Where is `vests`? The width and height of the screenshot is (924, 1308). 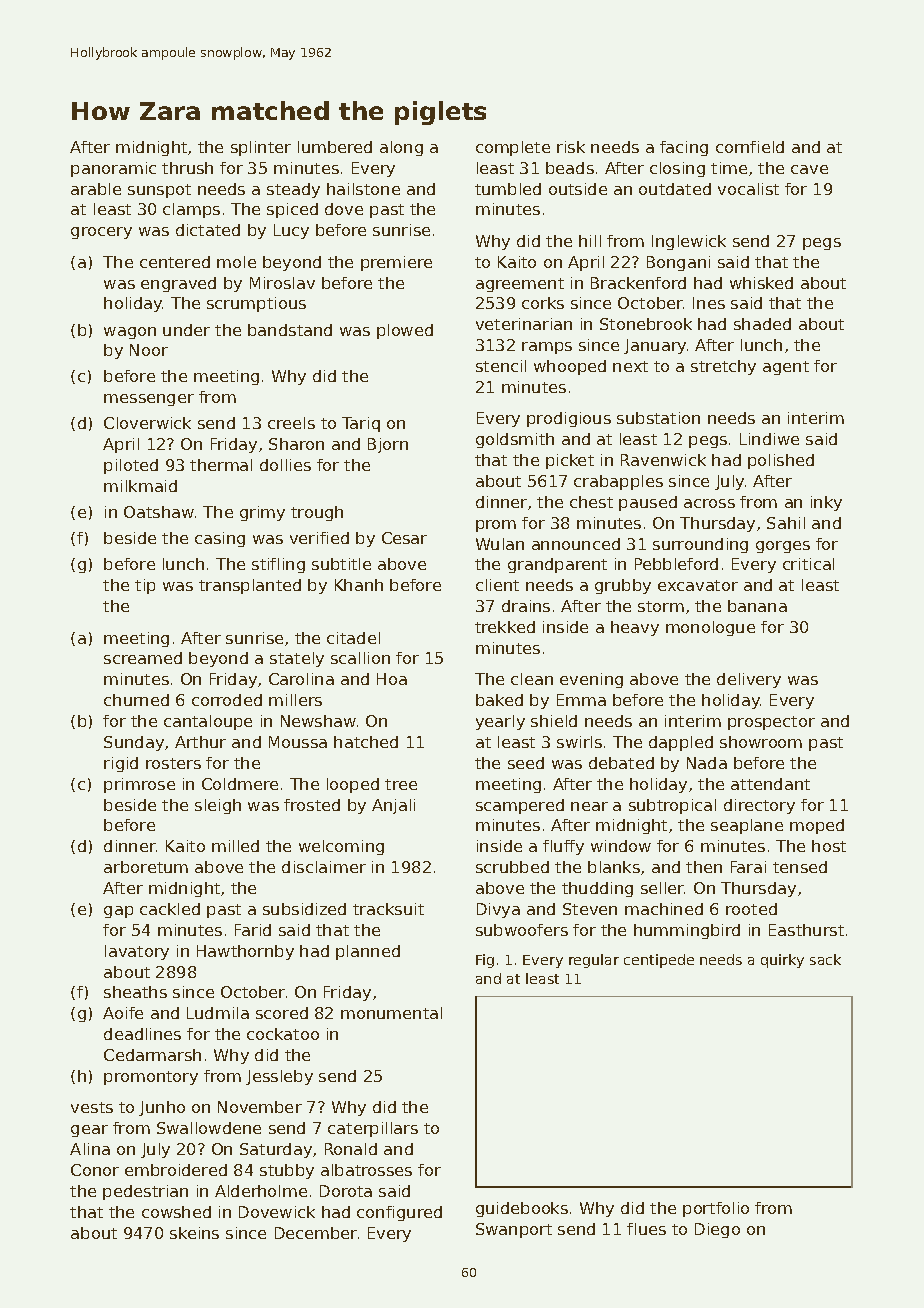
vests is located at coordinates (92, 1107).
